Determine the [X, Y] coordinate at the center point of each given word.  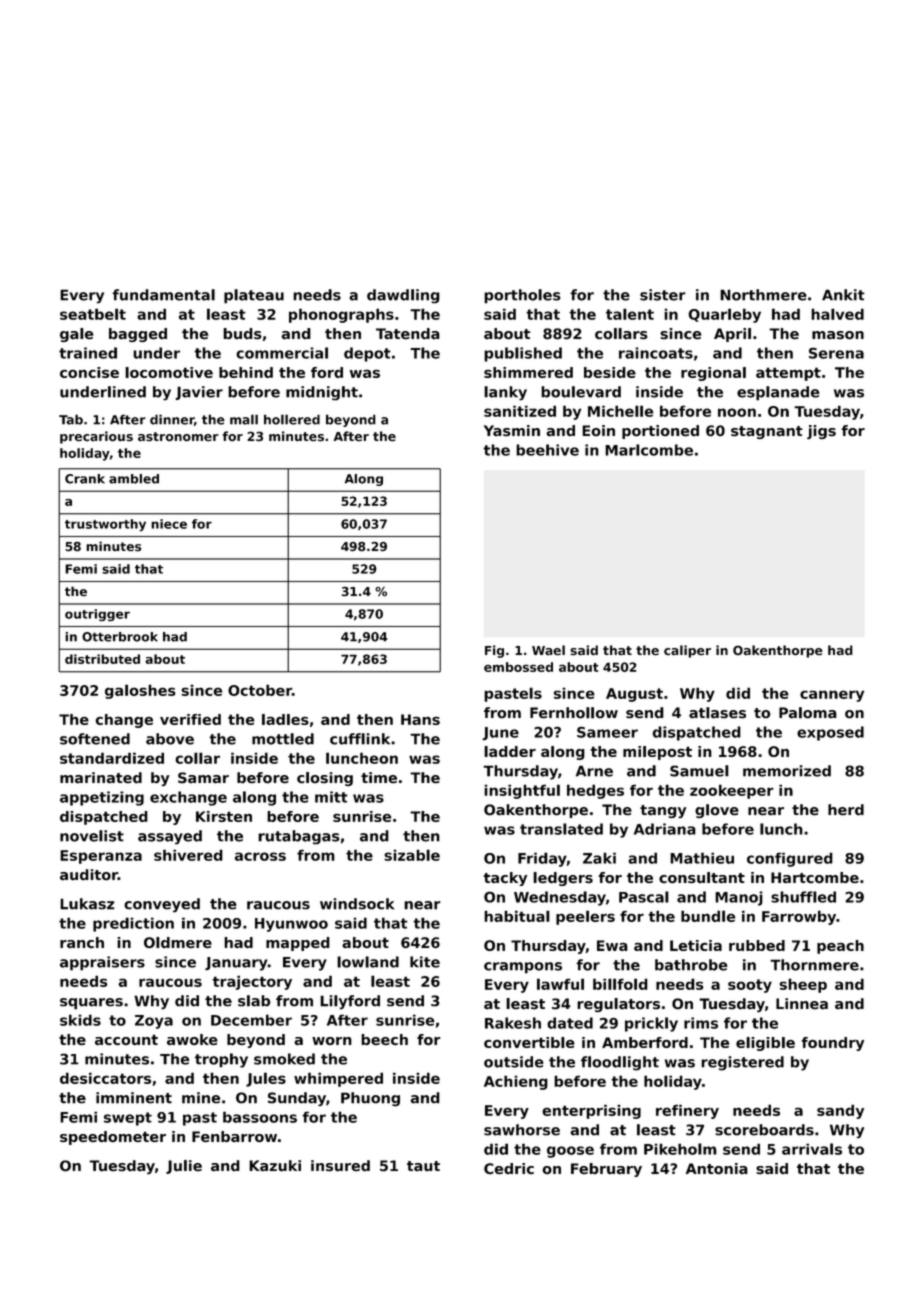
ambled [134, 479]
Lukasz [87, 904]
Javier [199, 393]
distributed [102, 659]
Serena [836, 353]
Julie [184, 1167]
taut [423, 1166]
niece [169, 524]
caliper [687, 651]
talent [630, 314]
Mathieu [702, 858]
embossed [518, 667]
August [634, 695]
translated [561, 829]
